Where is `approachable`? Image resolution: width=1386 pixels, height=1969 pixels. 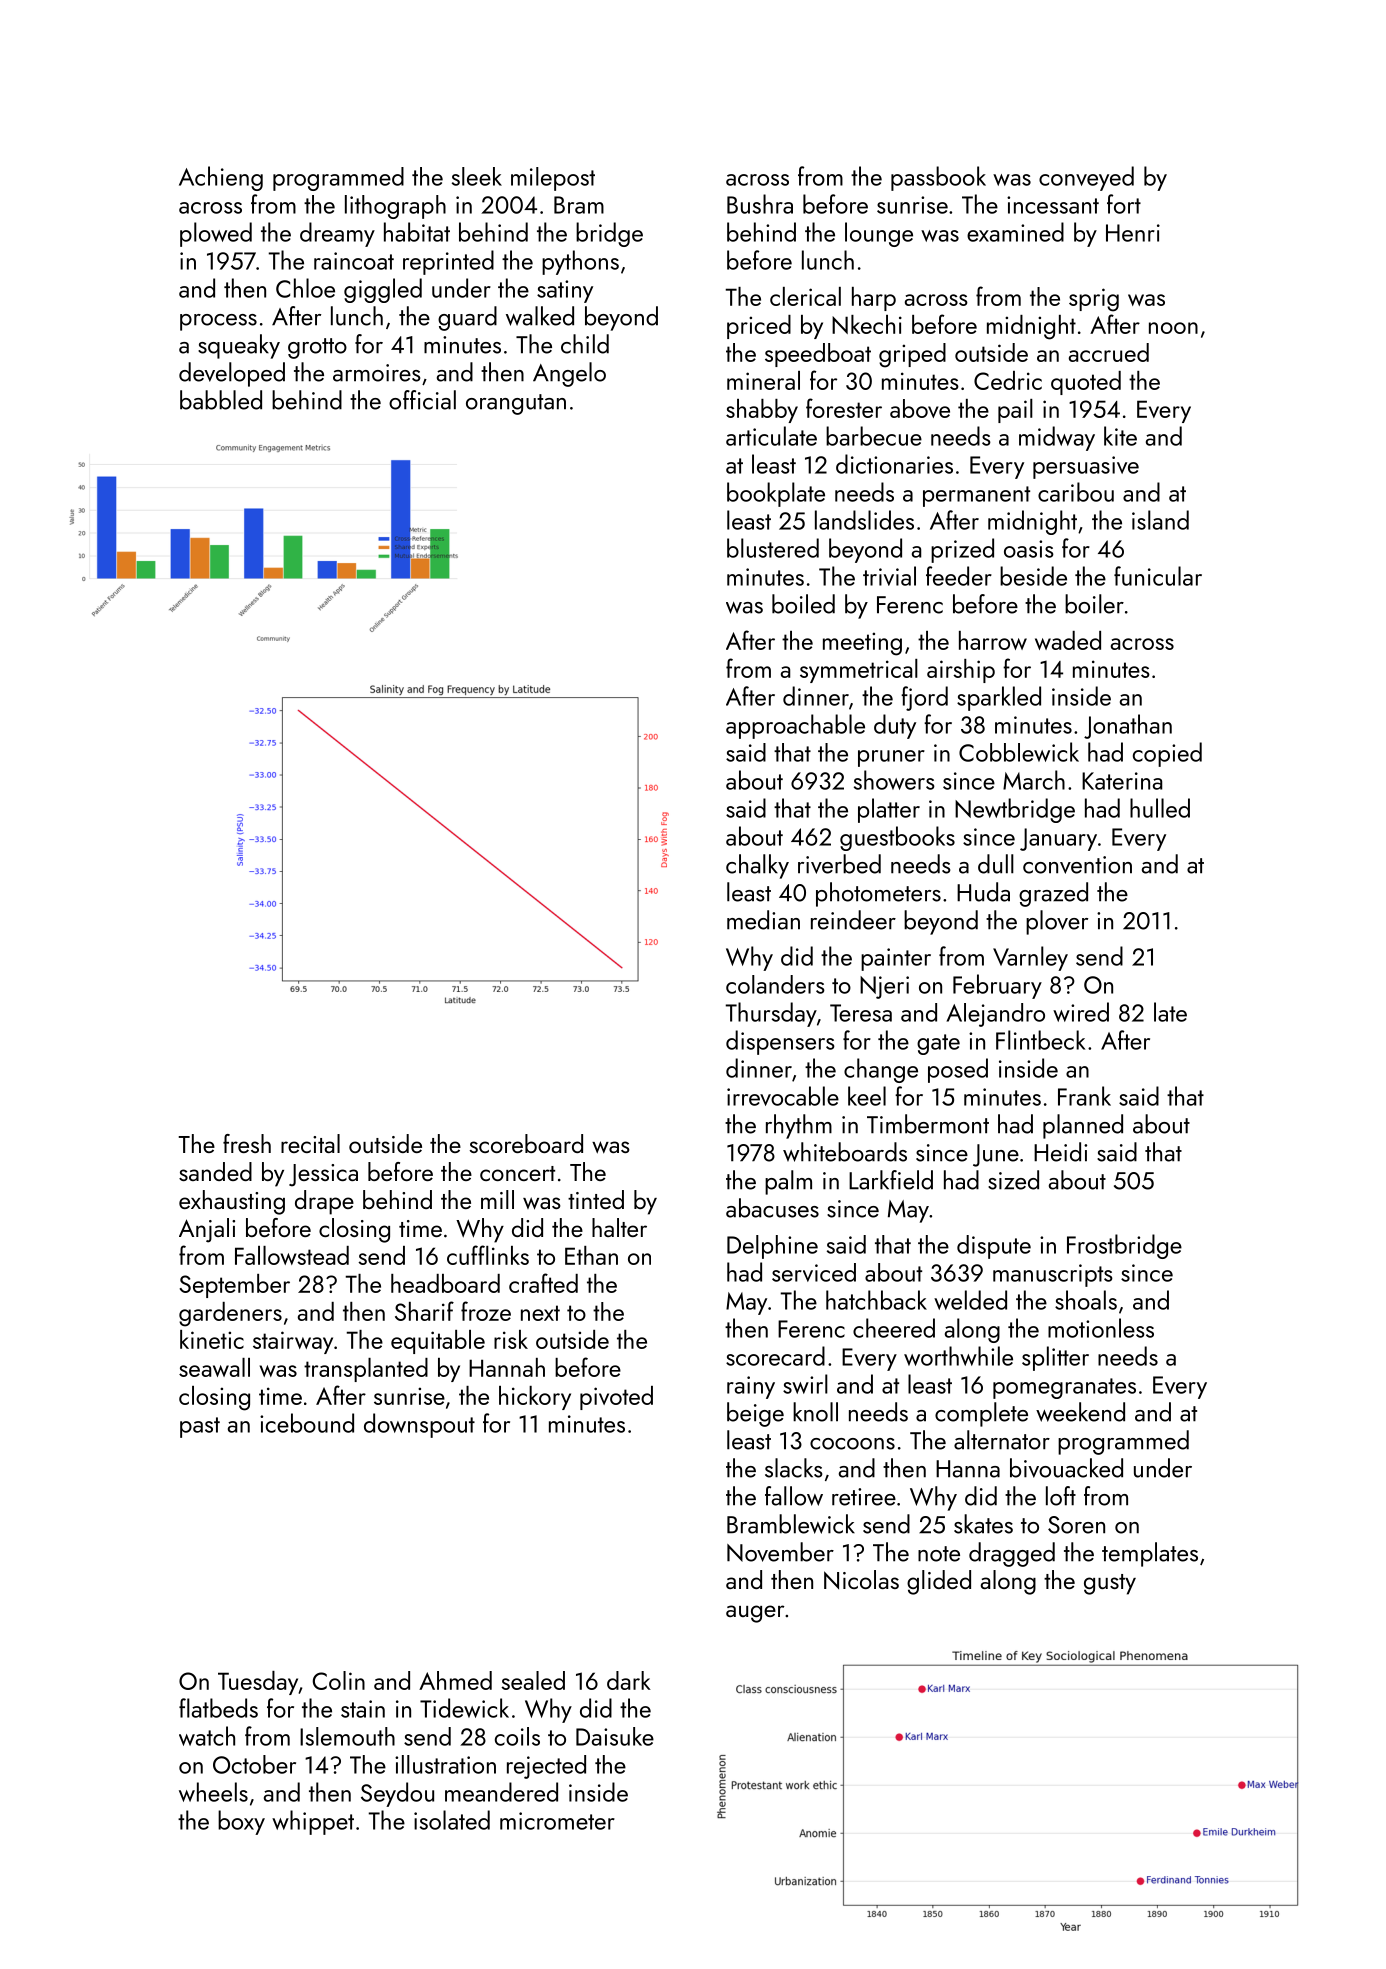
approachable is located at coordinates (795, 726).
